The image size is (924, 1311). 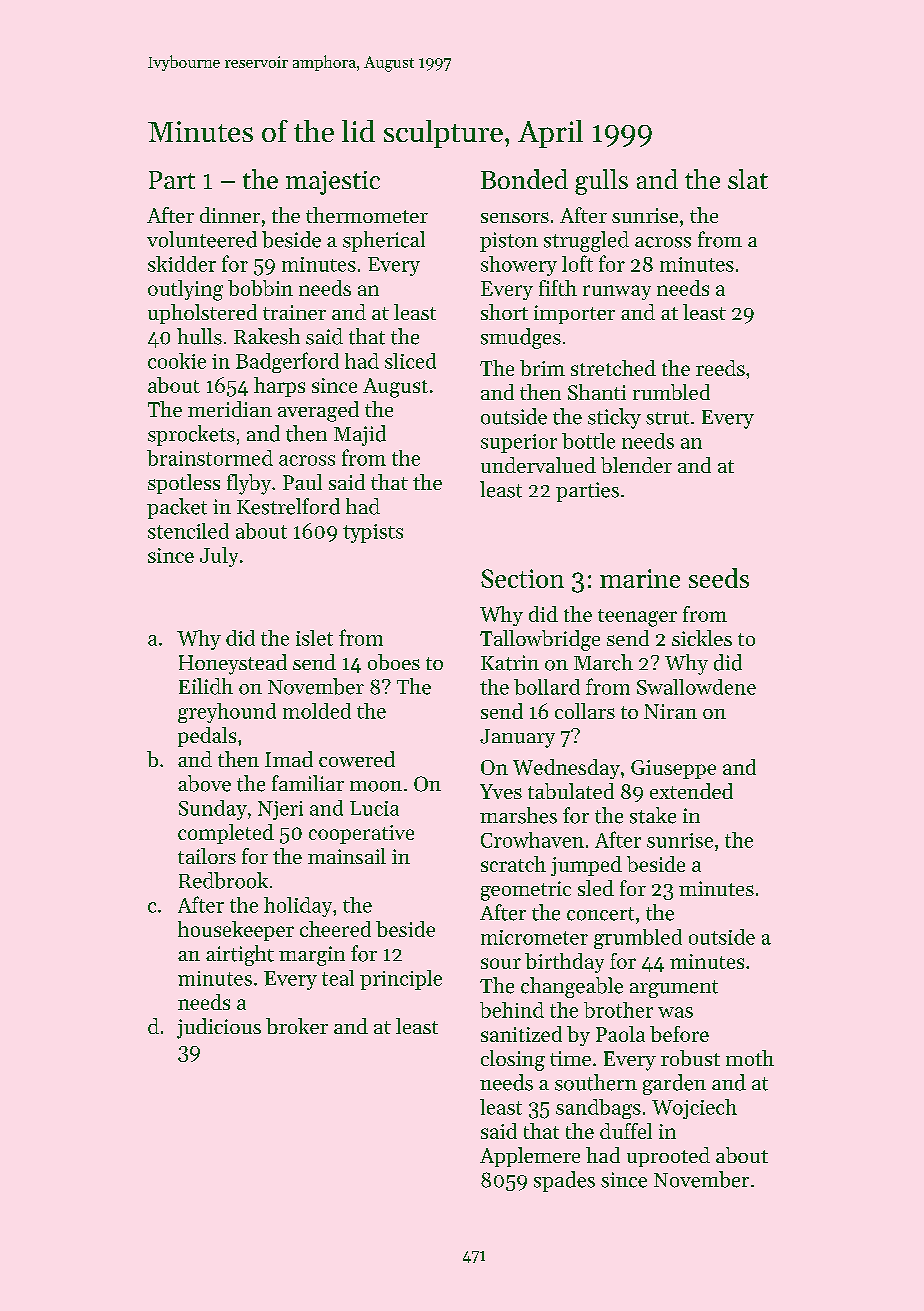 I want to click on strut, so click(x=667, y=418).
